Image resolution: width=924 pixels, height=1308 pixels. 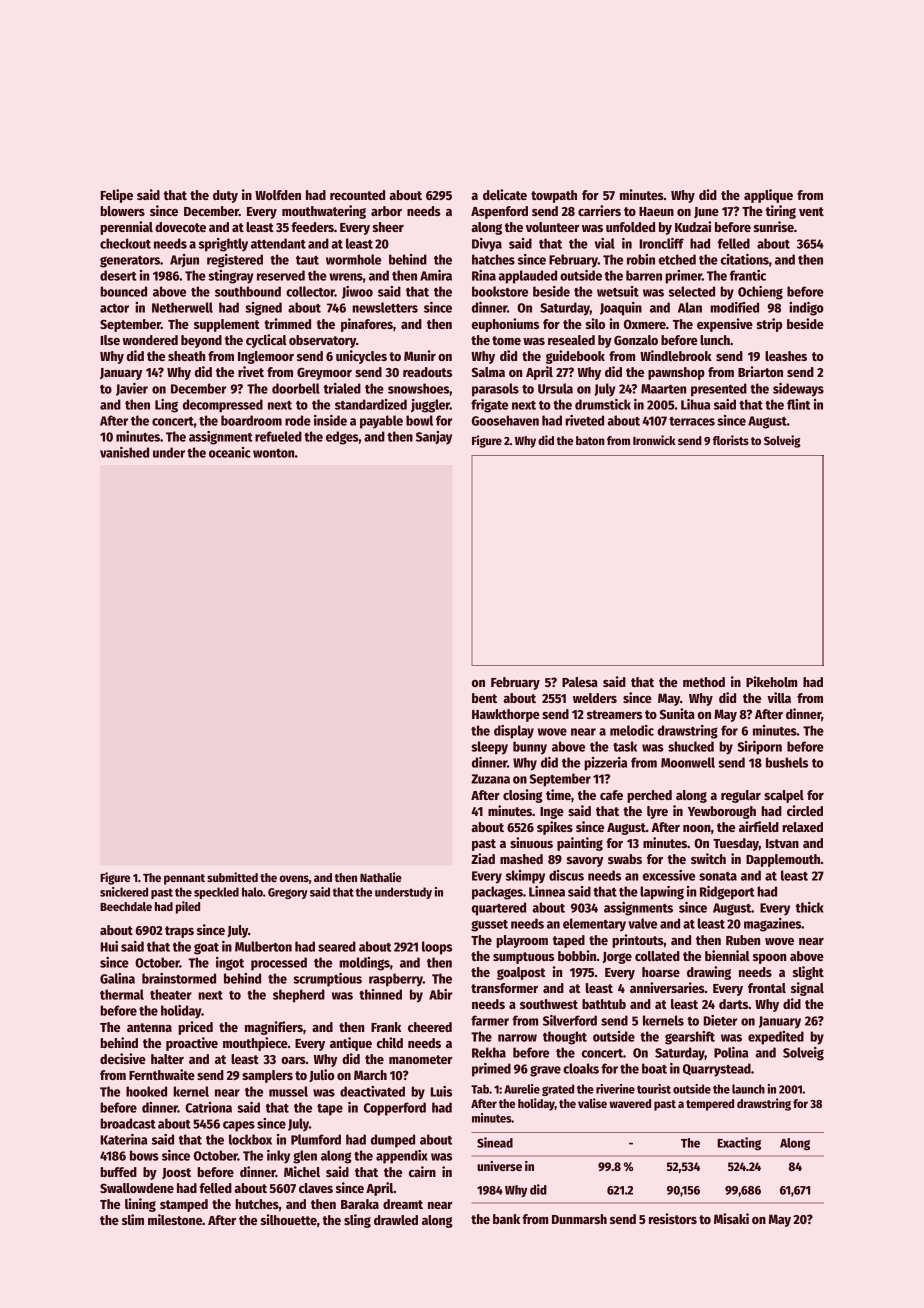 What do you see at coordinates (372, 1091) in the screenshot?
I see `deactivated` at bounding box center [372, 1091].
